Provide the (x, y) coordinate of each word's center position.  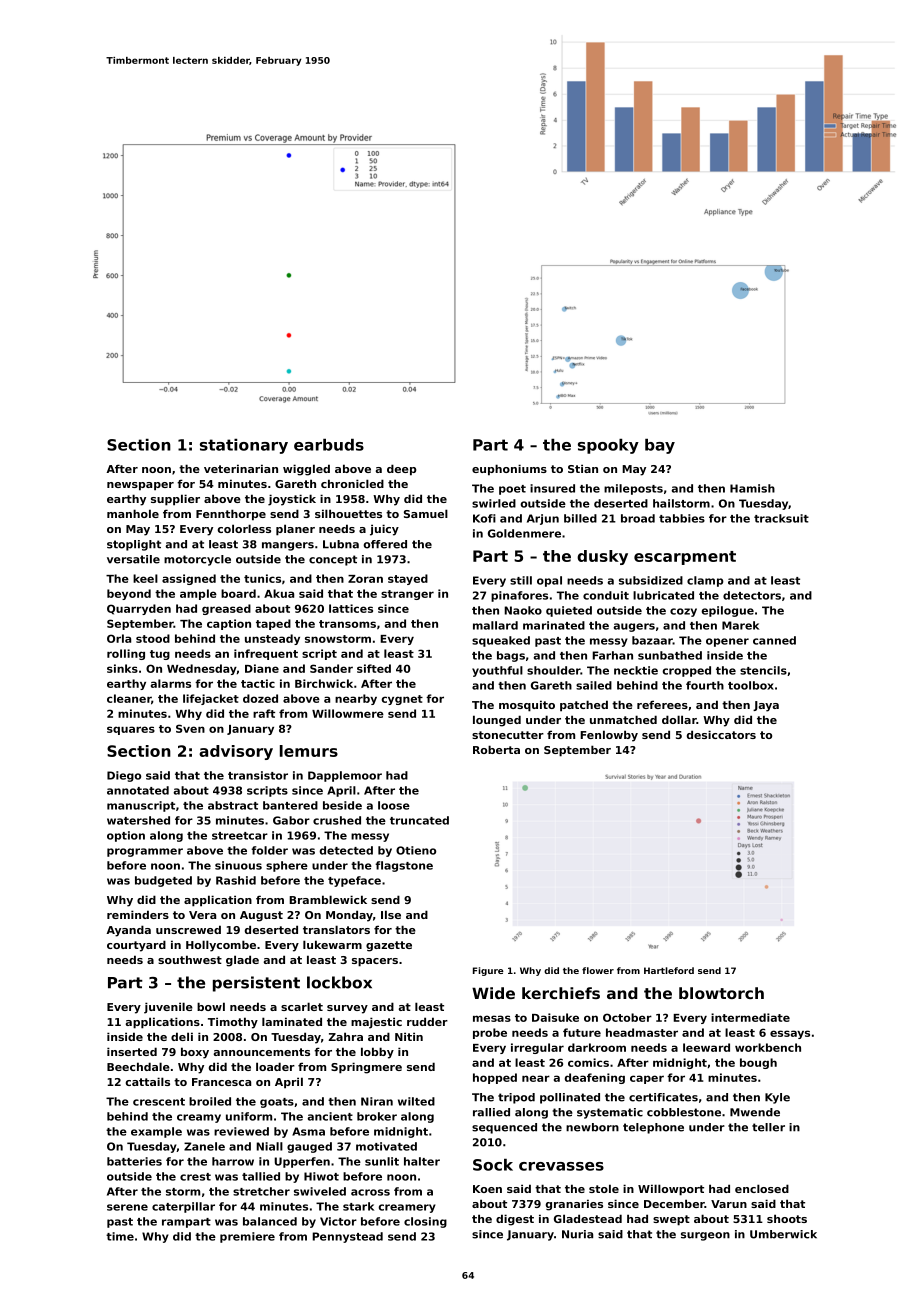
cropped (686, 671)
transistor (258, 775)
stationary (244, 446)
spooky (608, 446)
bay (660, 446)
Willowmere (348, 713)
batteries (134, 1161)
